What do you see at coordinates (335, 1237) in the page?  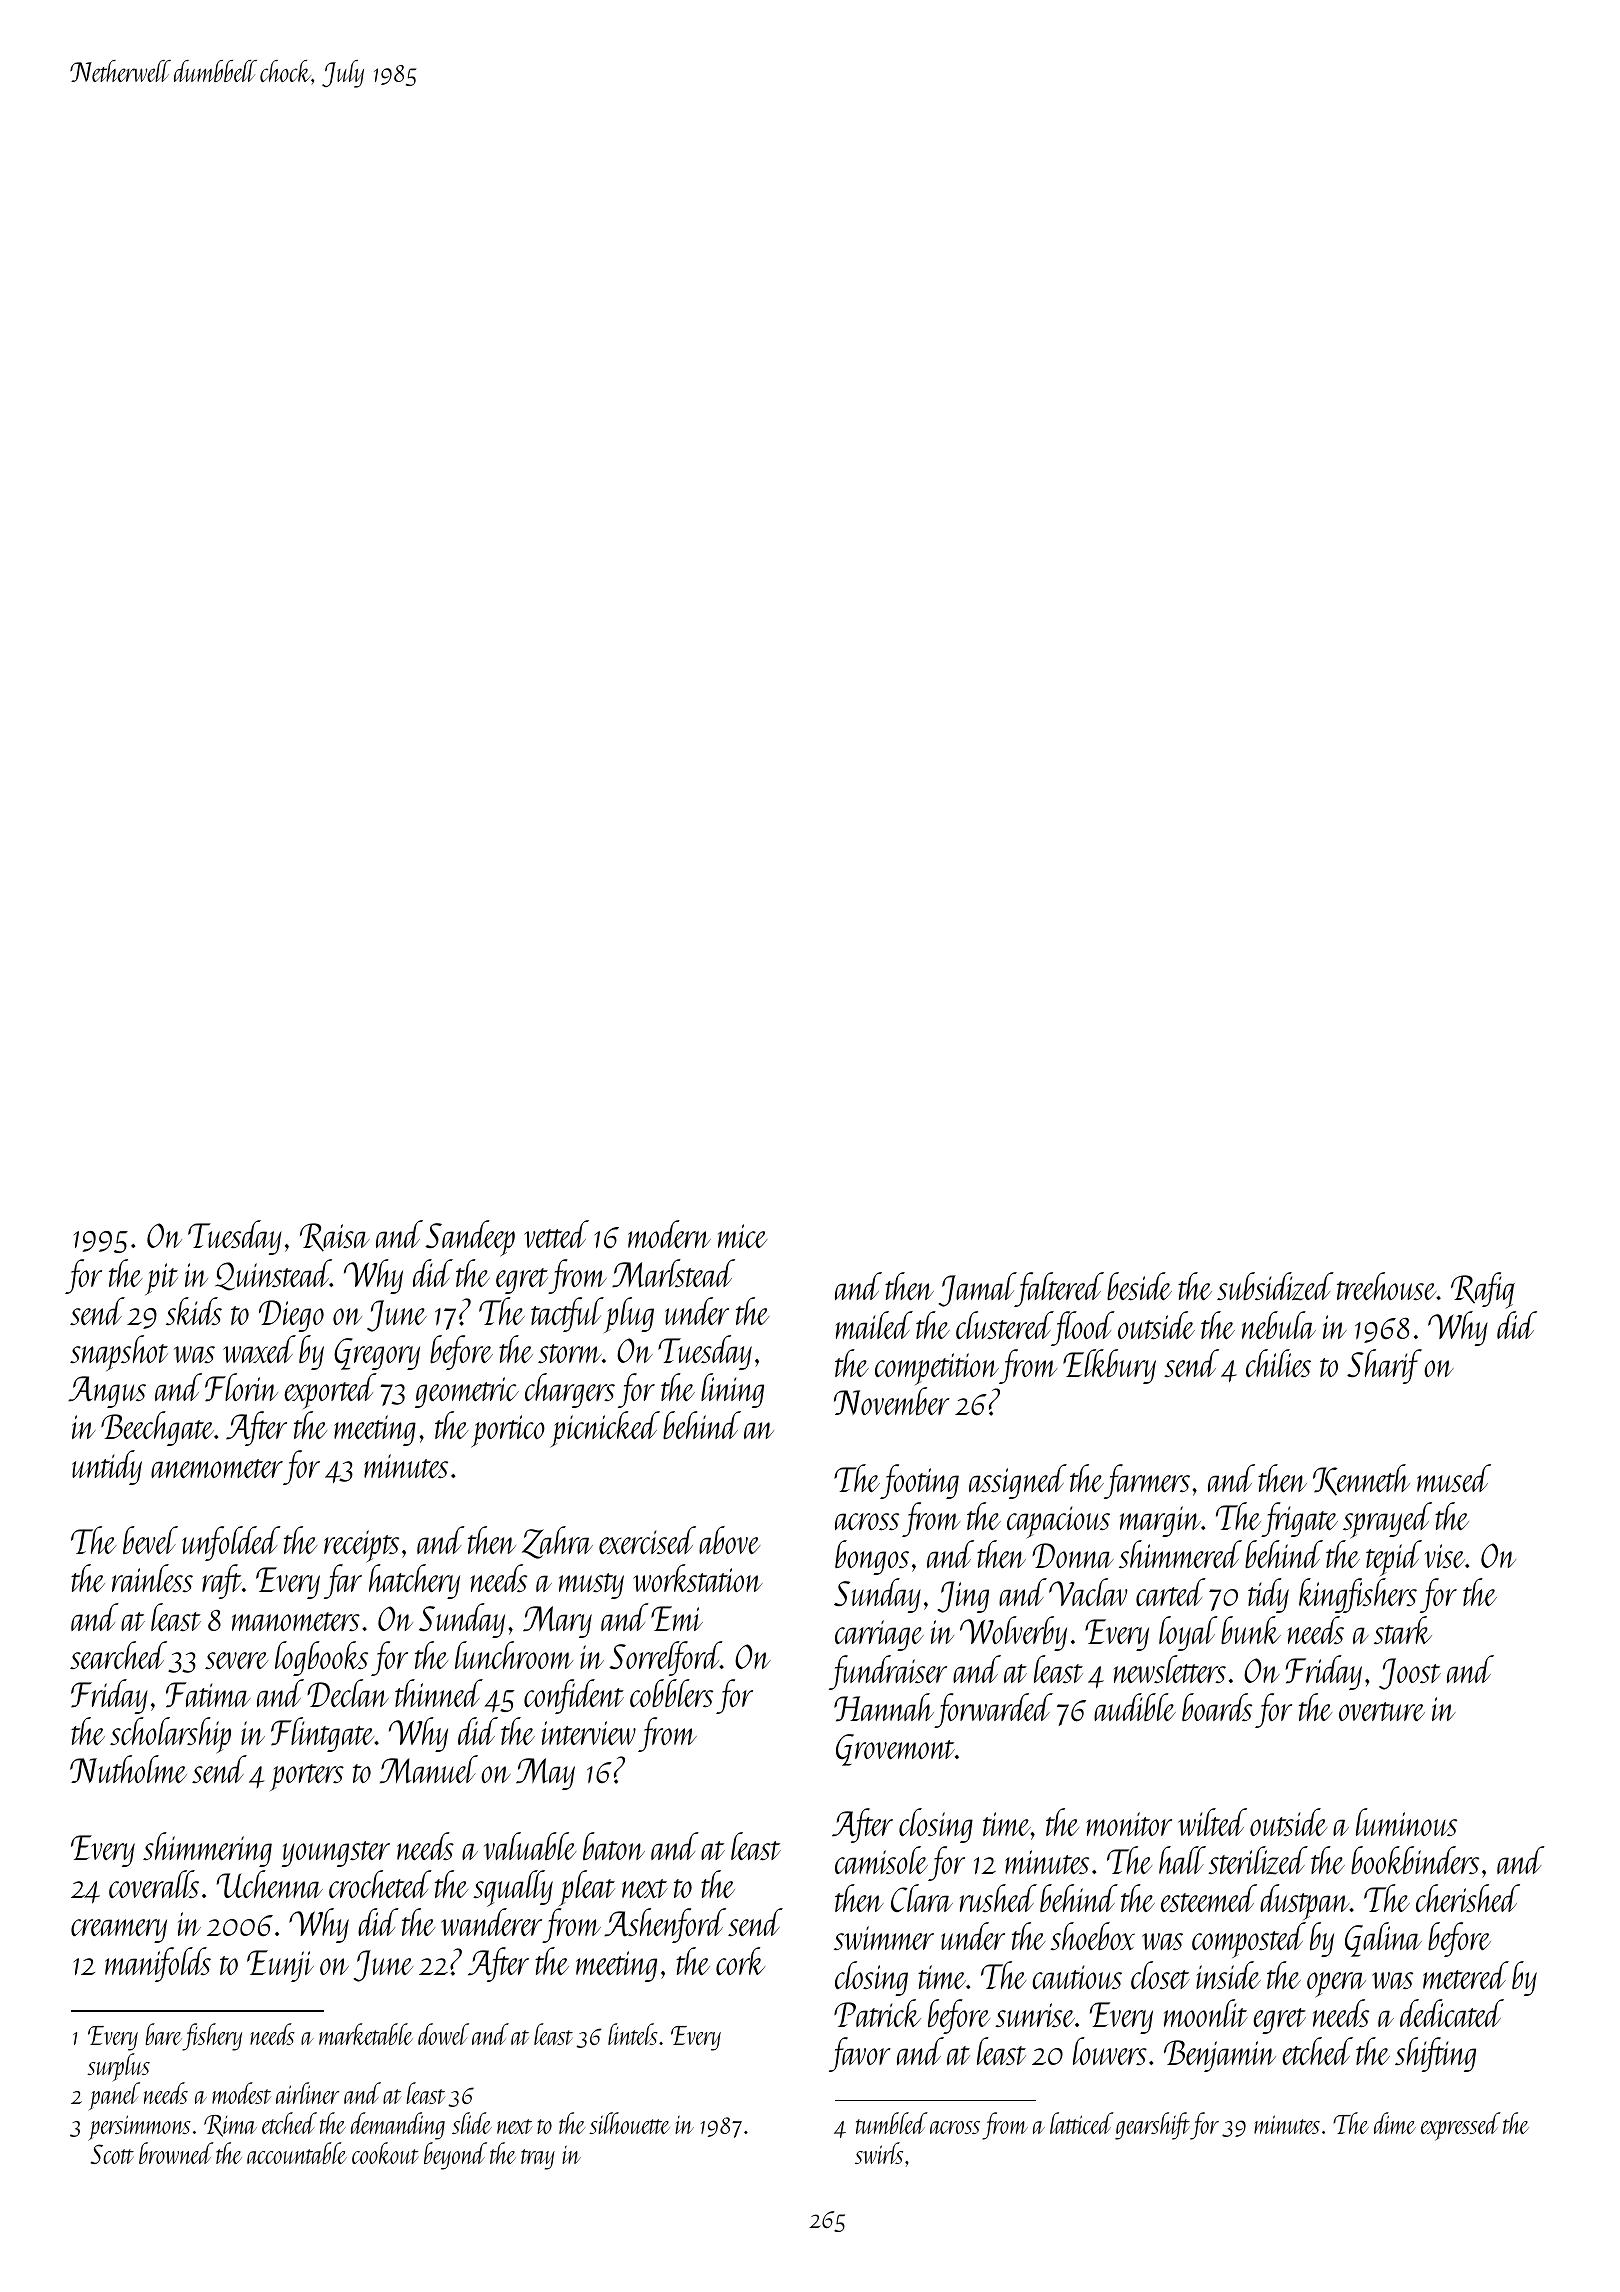 I see `Raisa` at bounding box center [335, 1237].
